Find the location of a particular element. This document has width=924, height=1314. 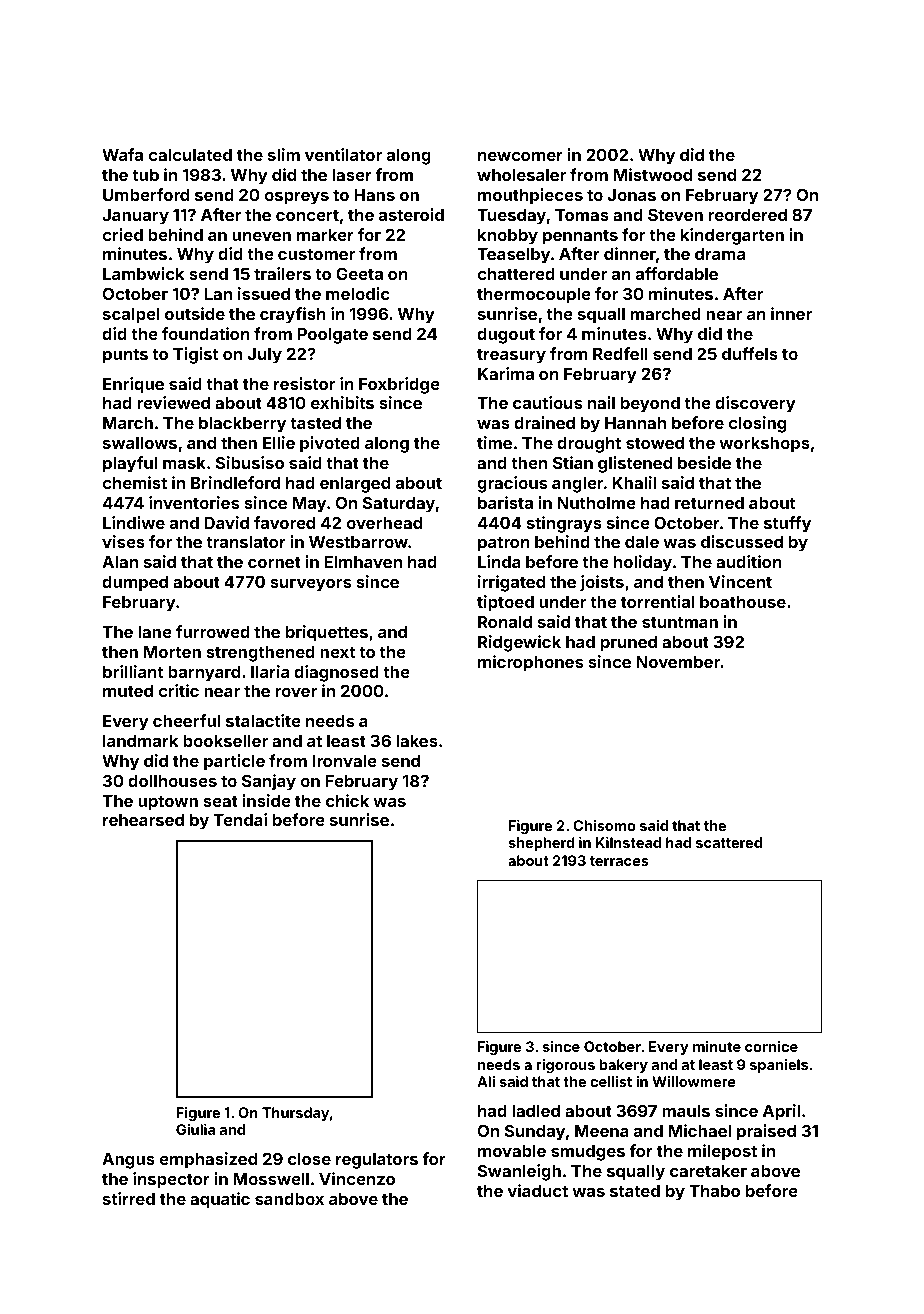

beside is located at coordinates (704, 462).
